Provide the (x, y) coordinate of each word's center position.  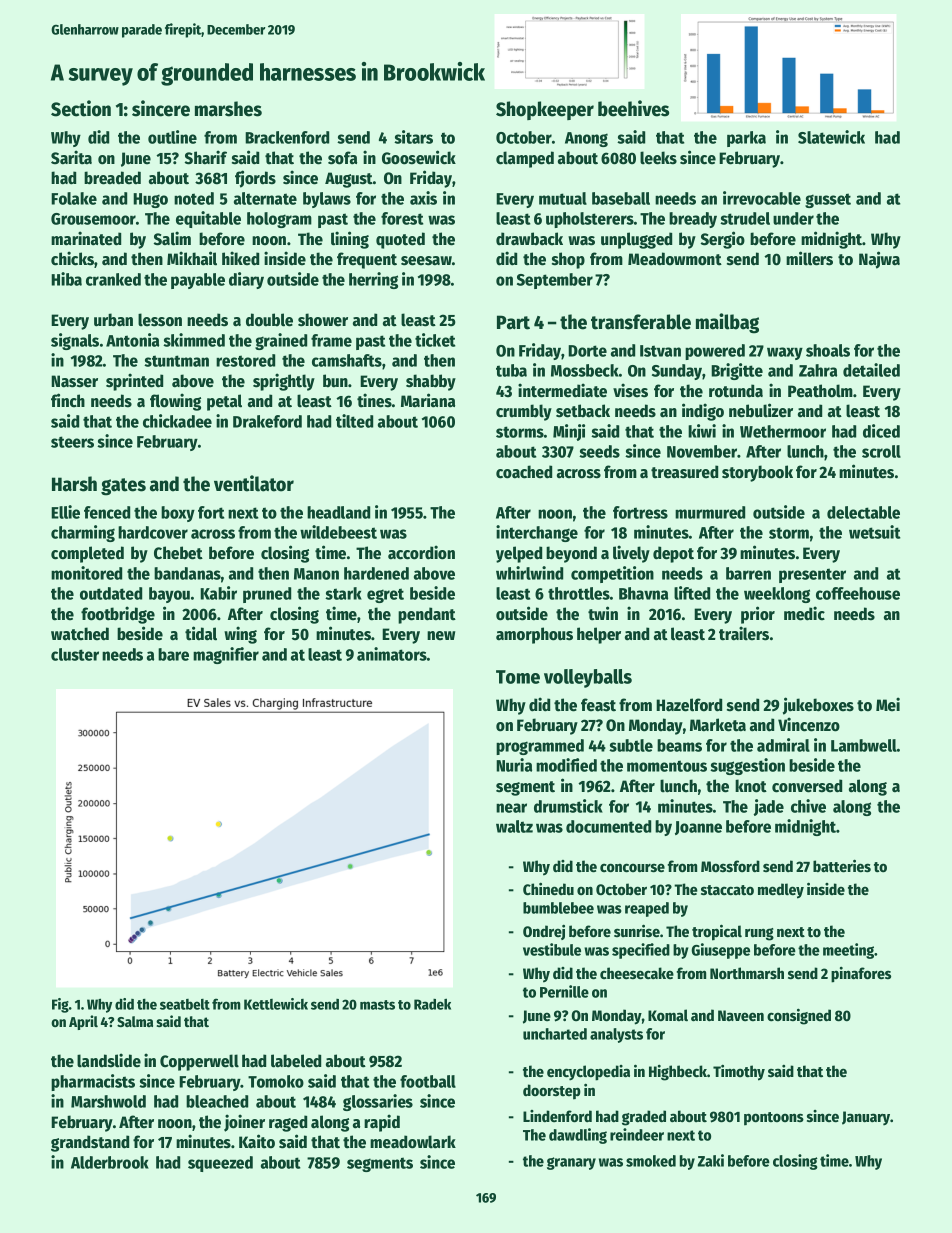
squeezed (220, 1164)
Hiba (66, 279)
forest (402, 218)
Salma (135, 1021)
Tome (518, 677)
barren (748, 573)
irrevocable (762, 198)
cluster (75, 654)
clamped (525, 159)
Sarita (71, 157)
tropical (717, 932)
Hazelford (689, 705)
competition (612, 574)
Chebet (178, 553)
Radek (432, 1004)
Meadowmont (675, 259)
